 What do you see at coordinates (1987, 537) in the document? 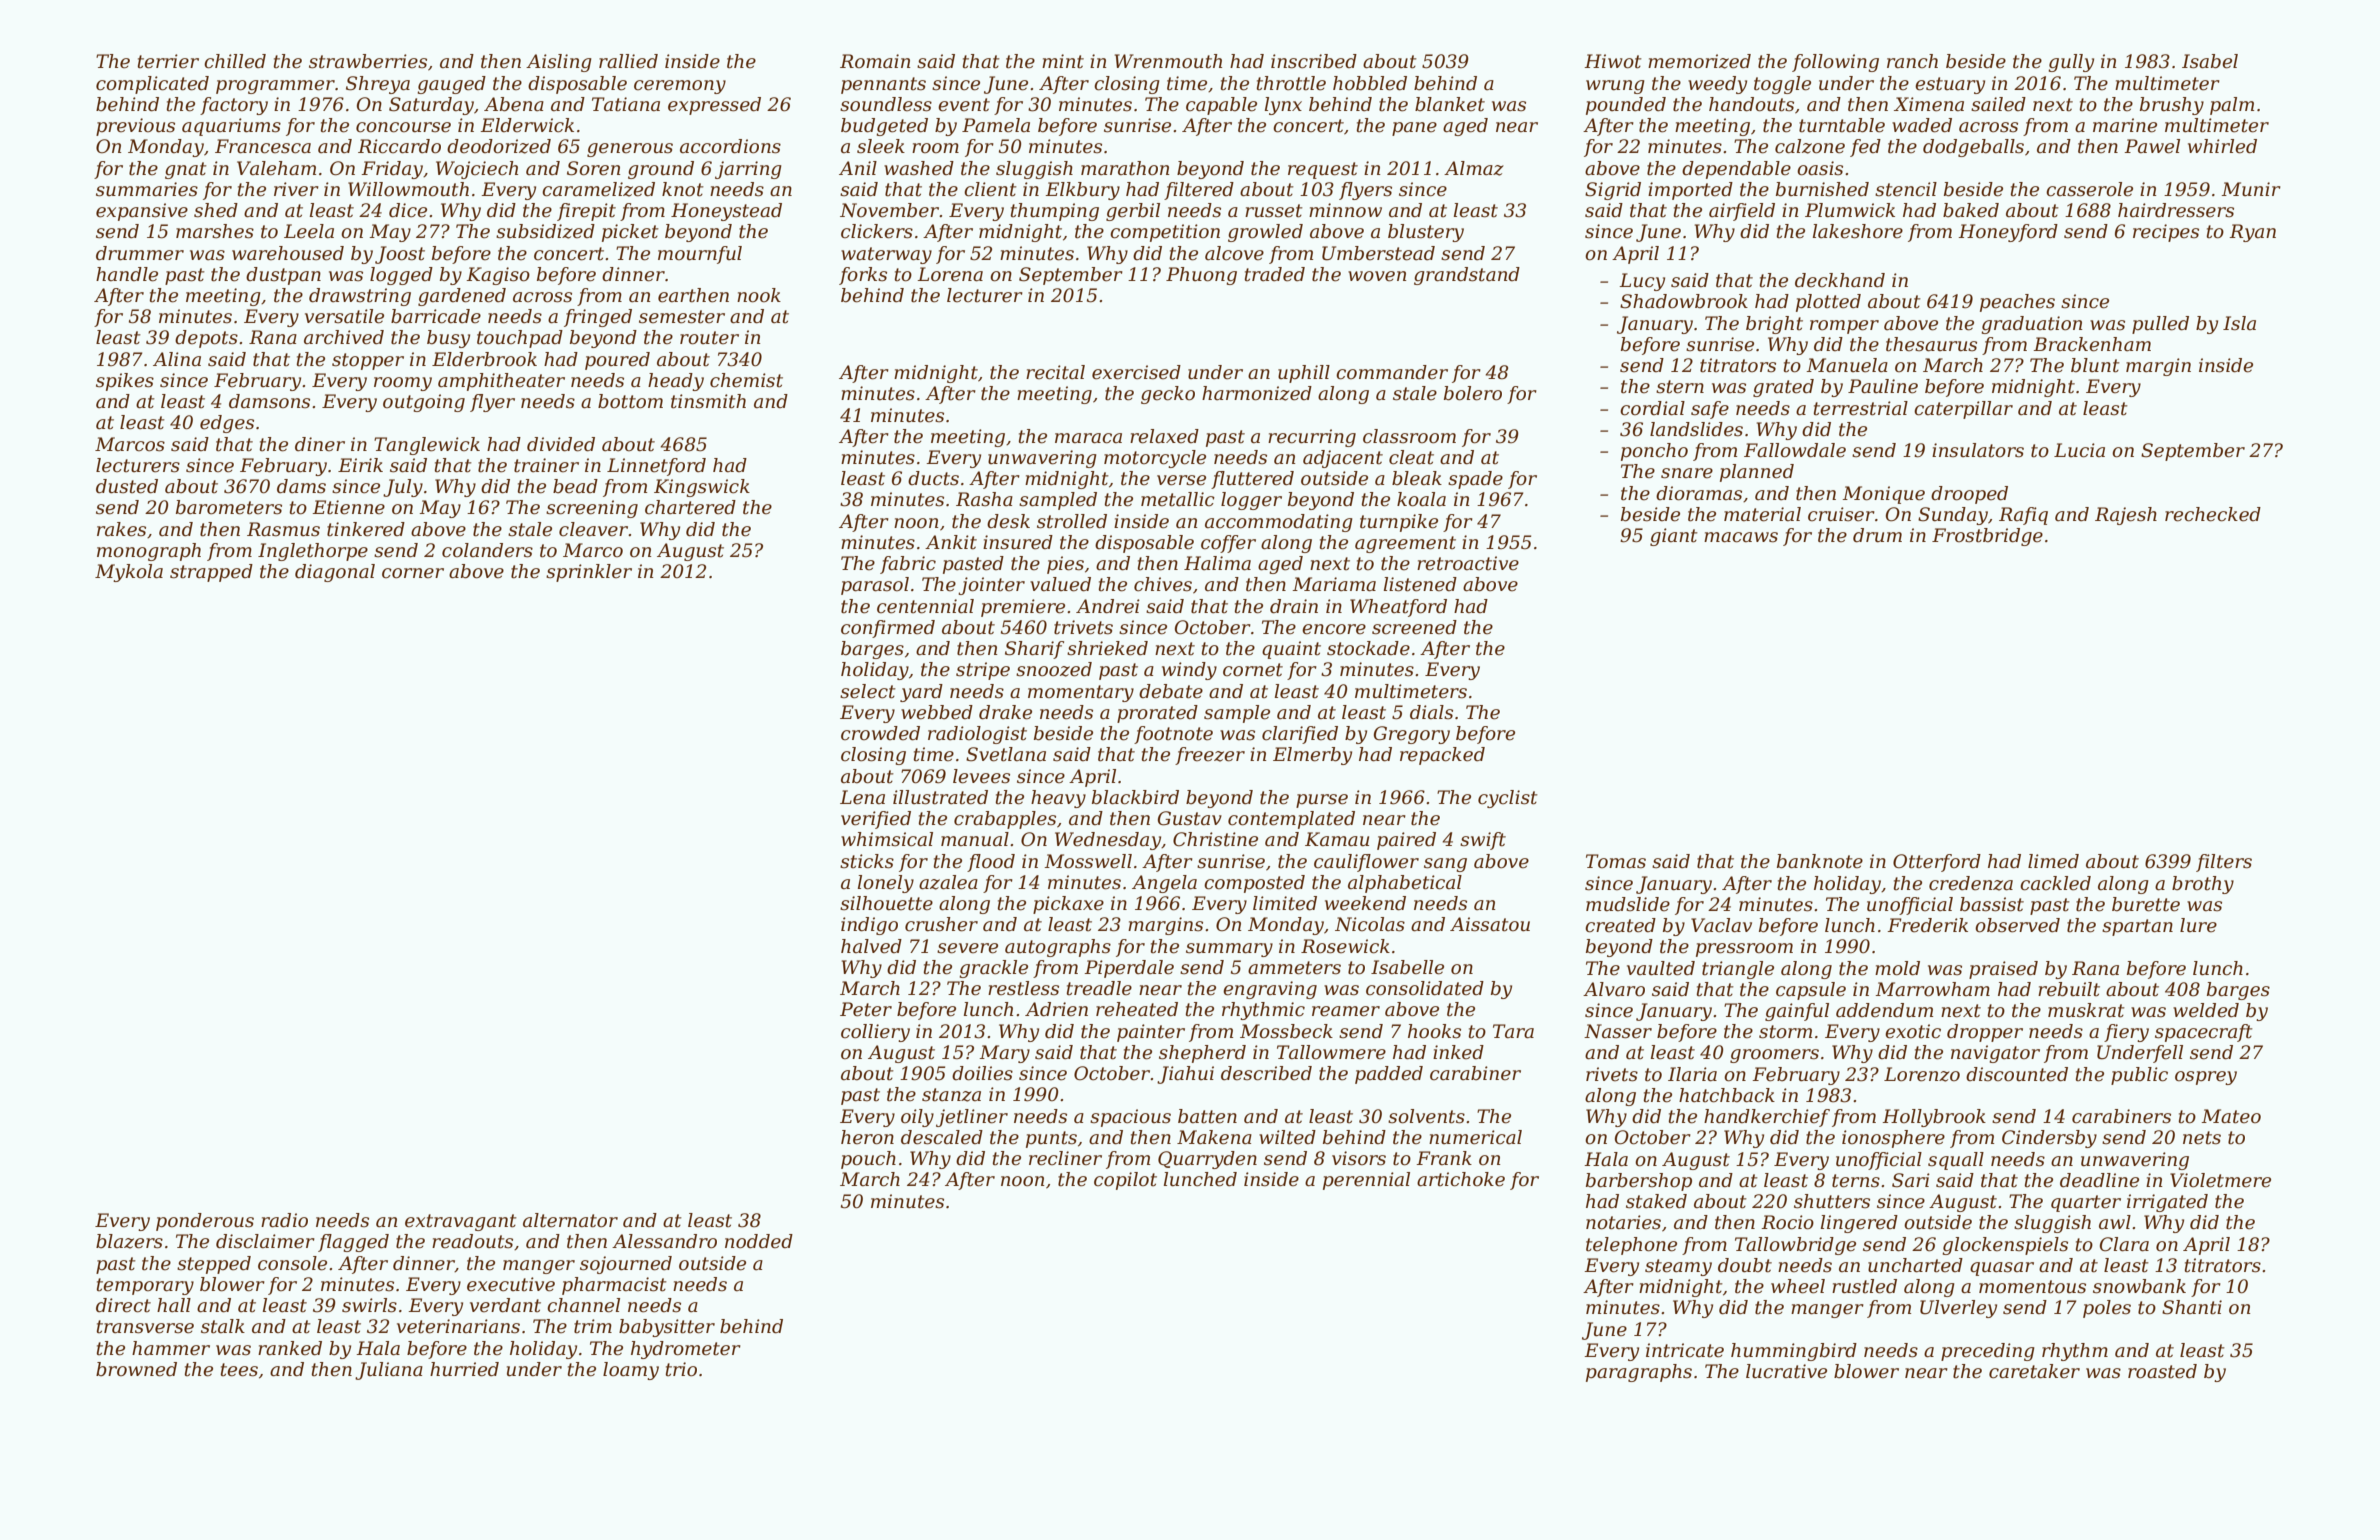
I see `Frostbridge` at bounding box center [1987, 537].
